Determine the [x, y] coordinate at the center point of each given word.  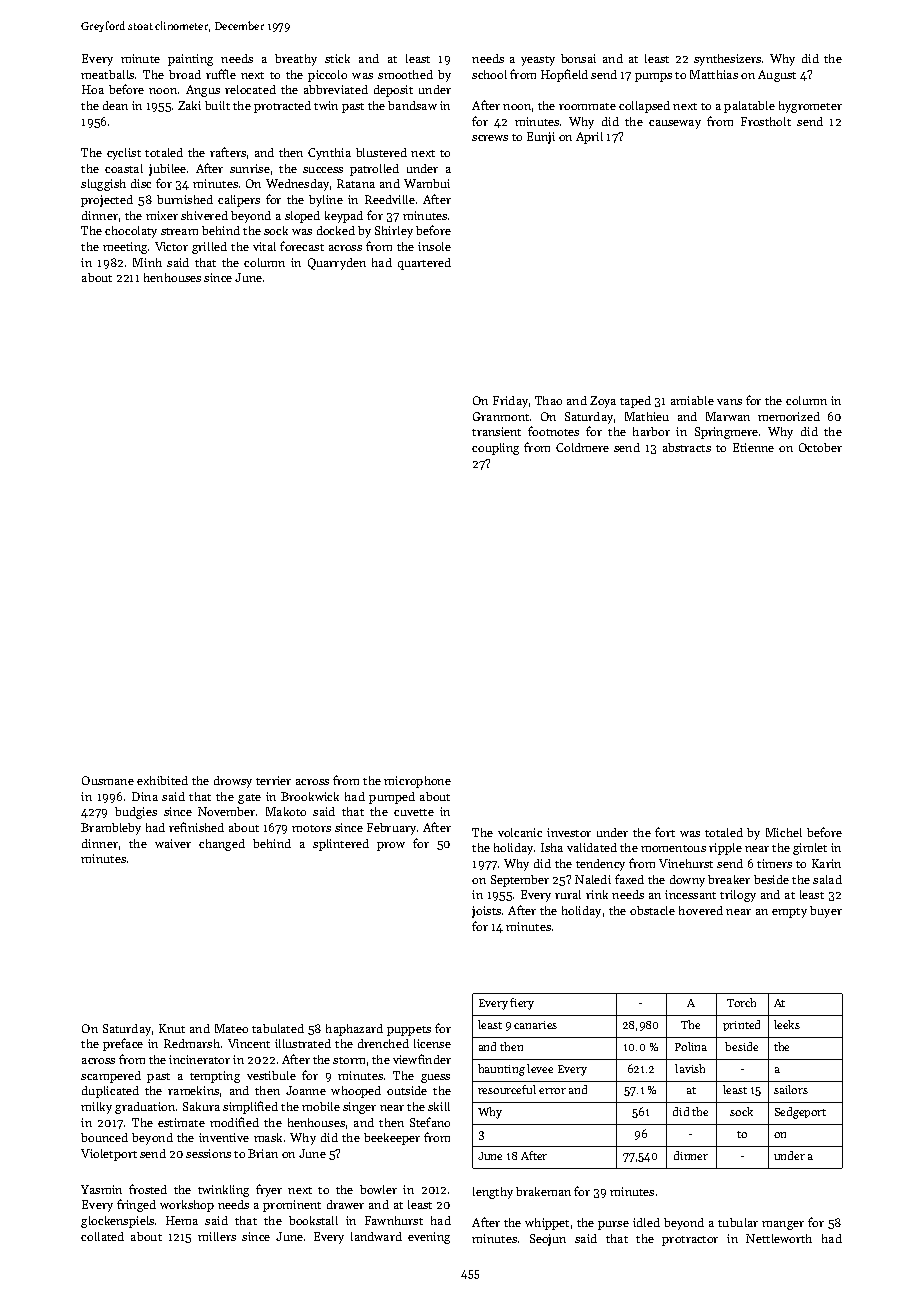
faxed [629, 879]
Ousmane [108, 780]
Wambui [427, 183]
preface [123, 1044]
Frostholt [766, 121]
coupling [495, 449]
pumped [392, 798]
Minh [147, 262]
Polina [691, 1046]
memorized [789, 416]
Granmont [501, 416]
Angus [203, 91]
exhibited [162, 780]
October [820, 447]
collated [102, 1236]
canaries [535, 1025]
